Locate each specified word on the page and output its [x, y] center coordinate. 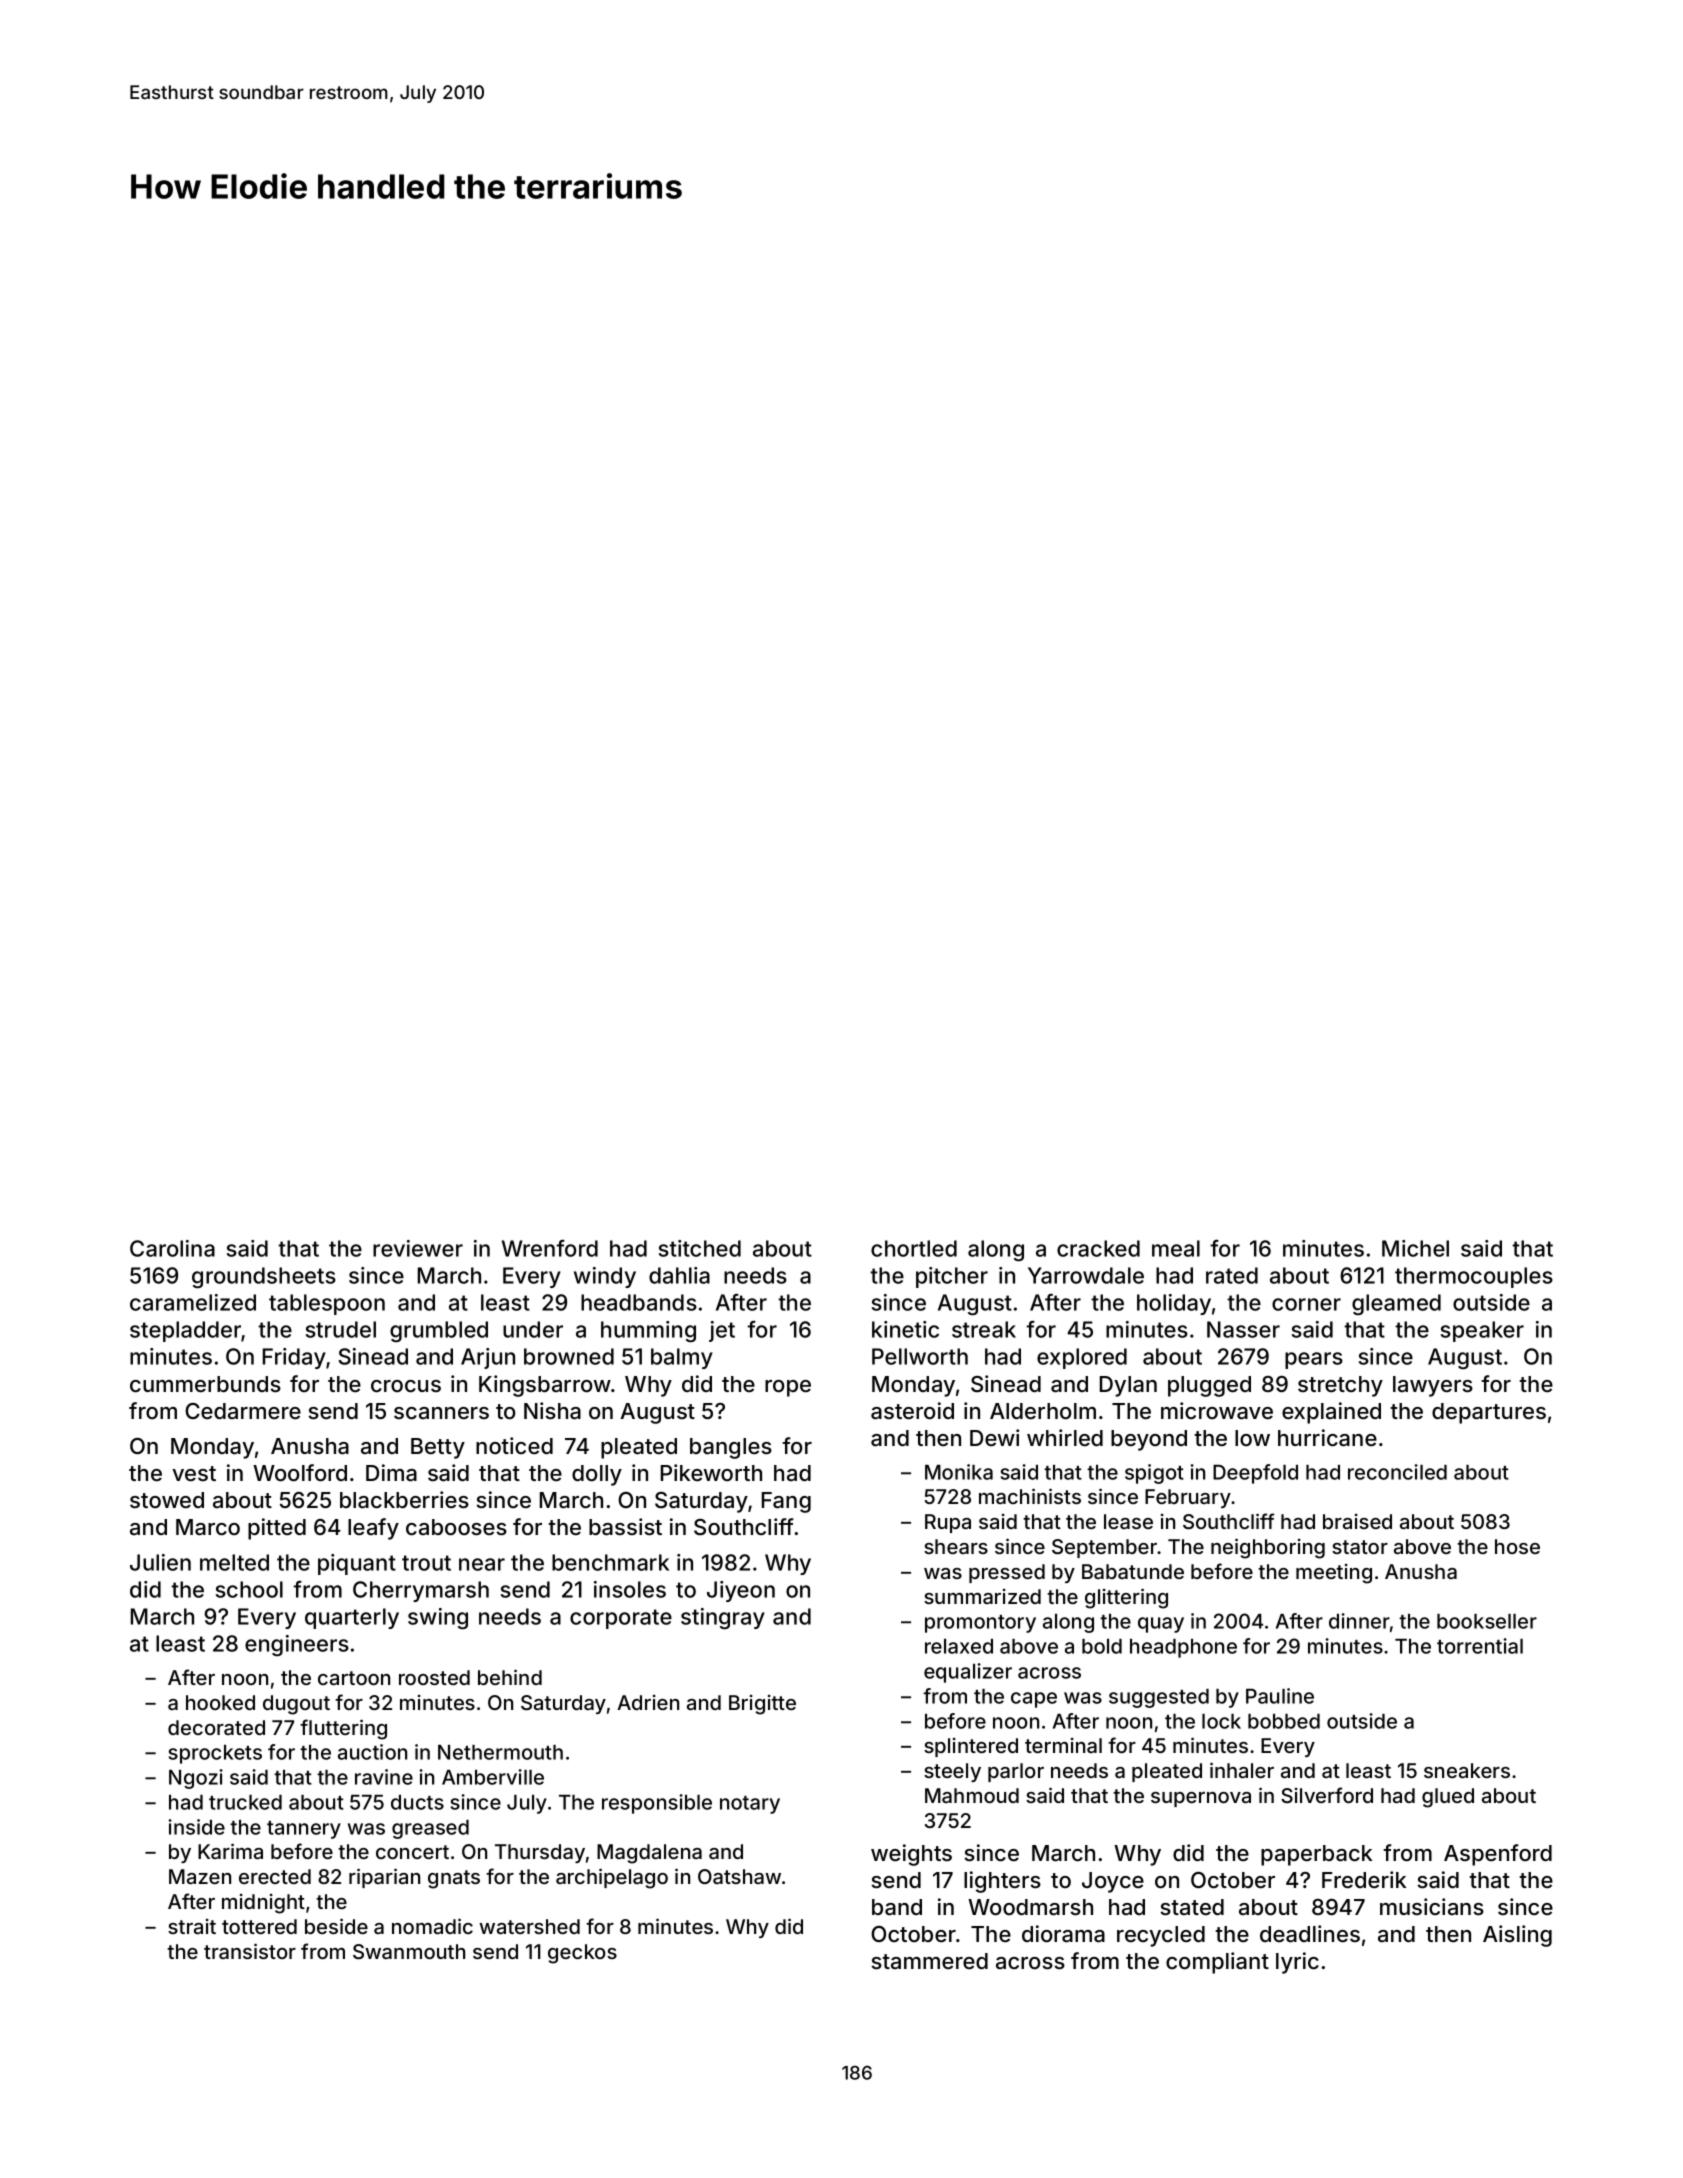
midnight [263, 1904]
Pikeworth [711, 1472]
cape [1034, 1700]
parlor [1016, 1772]
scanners [441, 1413]
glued [1448, 1798]
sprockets [215, 1754]
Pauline [1280, 1696]
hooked [220, 1702]
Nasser [1243, 1329]
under [533, 1329]
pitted [277, 1529]
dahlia [679, 1275]
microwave [1217, 1411]
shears [956, 1546]
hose [1517, 1546]
